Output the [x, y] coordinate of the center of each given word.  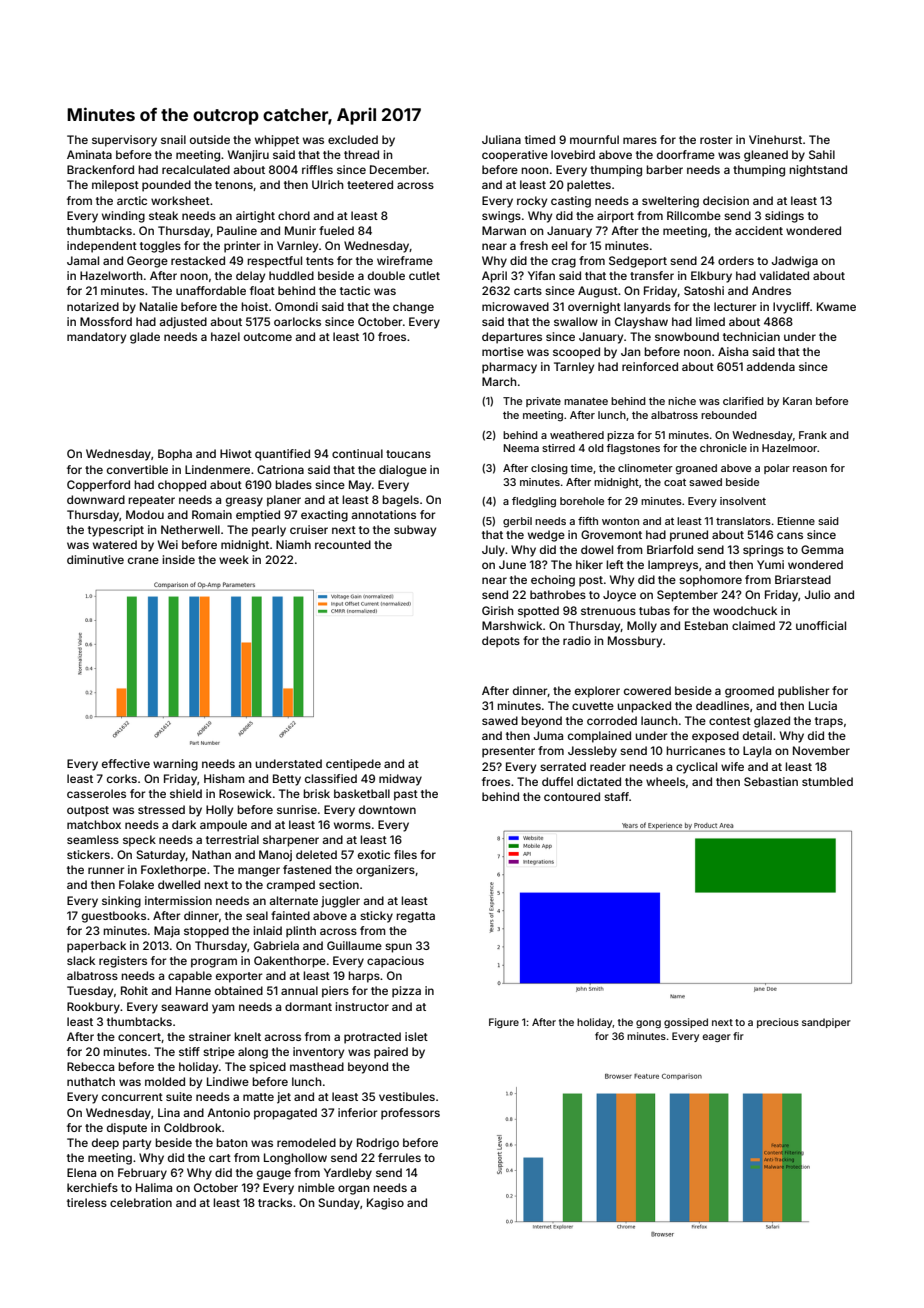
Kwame [836, 306]
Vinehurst [775, 139]
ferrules [399, 1157]
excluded [353, 139]
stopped [206, 932]
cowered [647, 690]
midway [400, 780]
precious [778, 1023]
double [386, 275]
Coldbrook [192, 1127]
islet [416, 1036]
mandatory [96, 338]
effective [126, 763]
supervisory [124, 141]
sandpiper [826, 1023]
